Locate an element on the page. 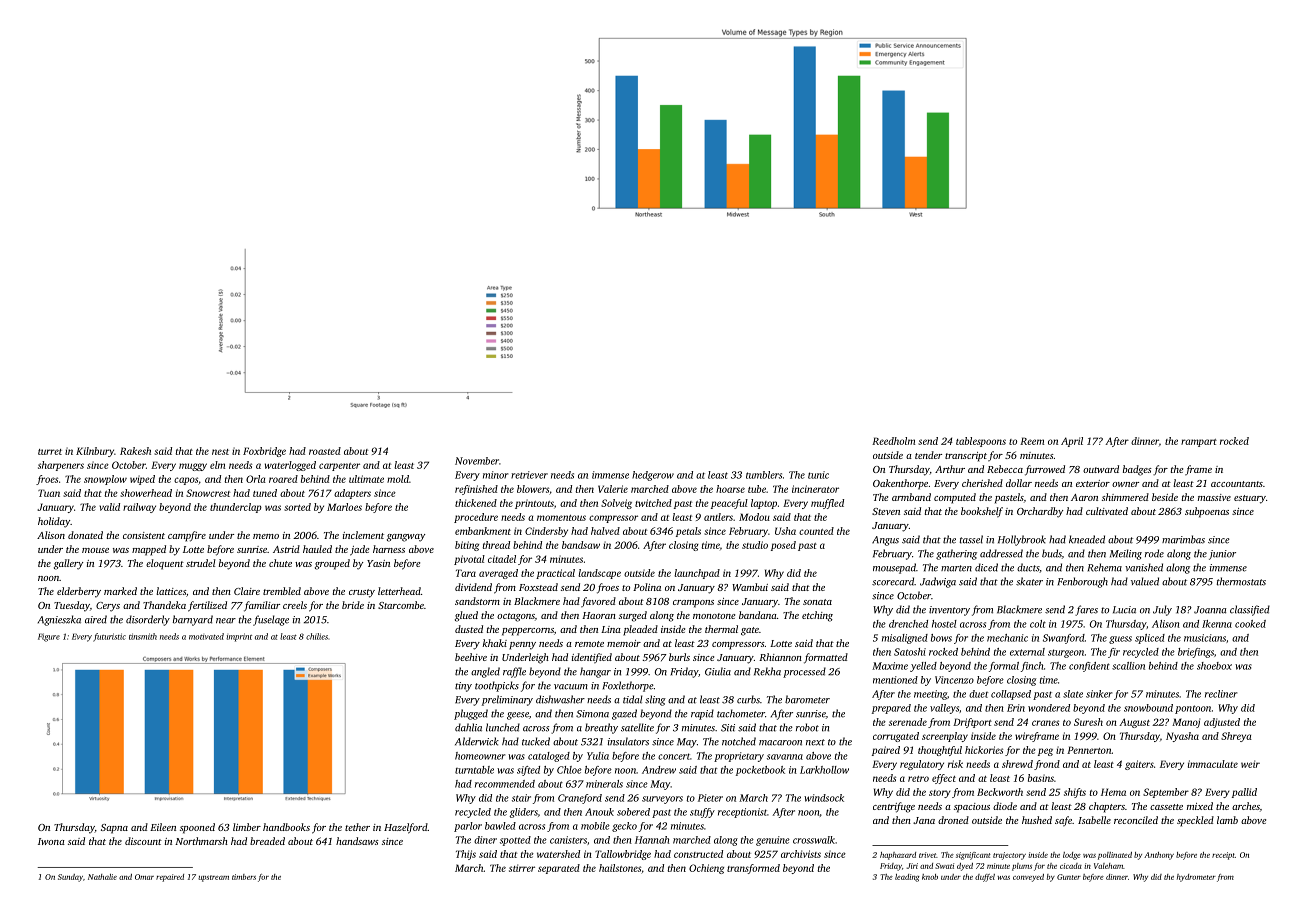  futuristic is located at coordinates (109, 637).
